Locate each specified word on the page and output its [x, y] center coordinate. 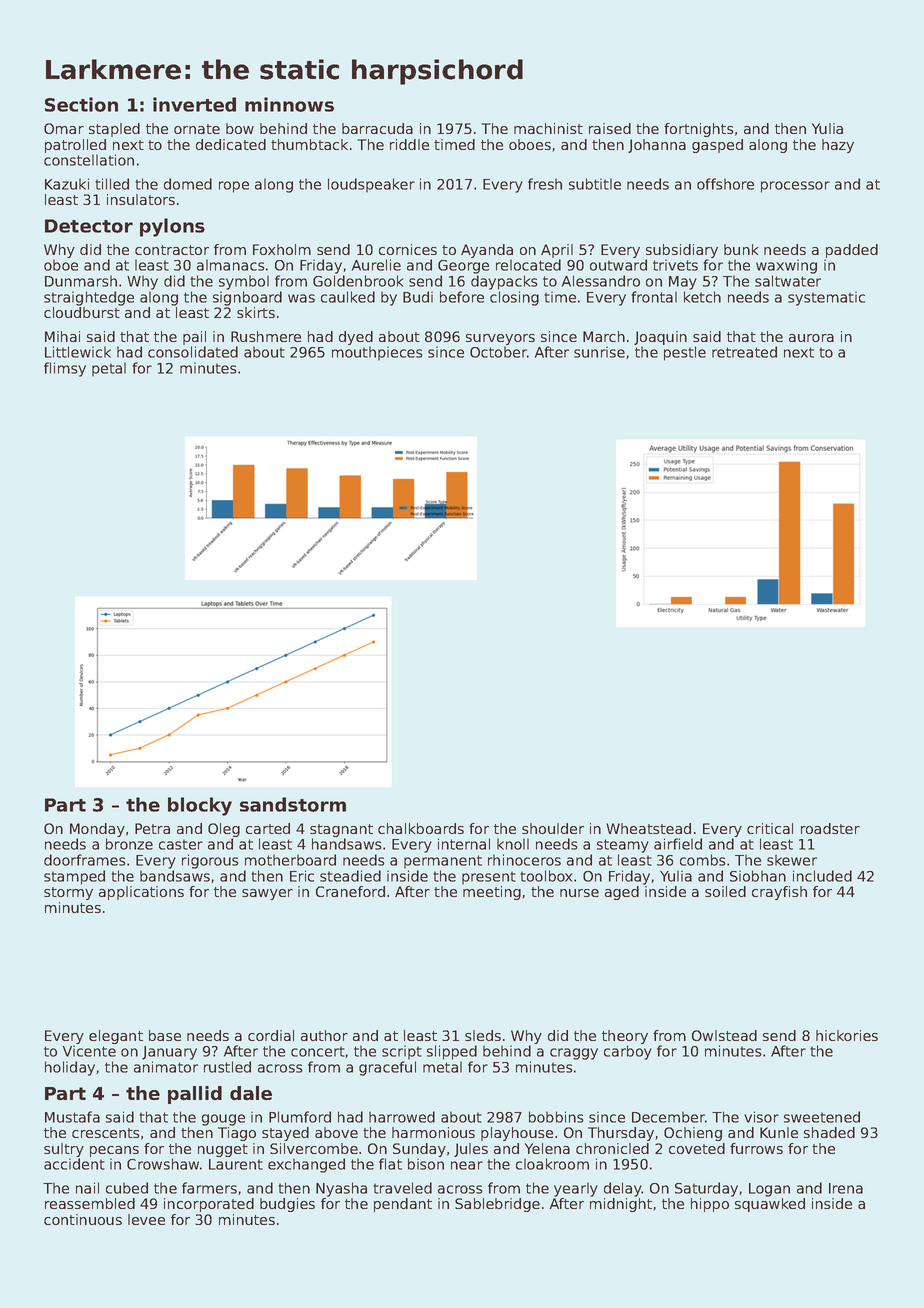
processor [795, 187]
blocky [200, 806]
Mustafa [72, 1117]
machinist [548, 128]
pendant [403, 1205]
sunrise [599, 352]
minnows [289, 104]
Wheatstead [648, 828]
